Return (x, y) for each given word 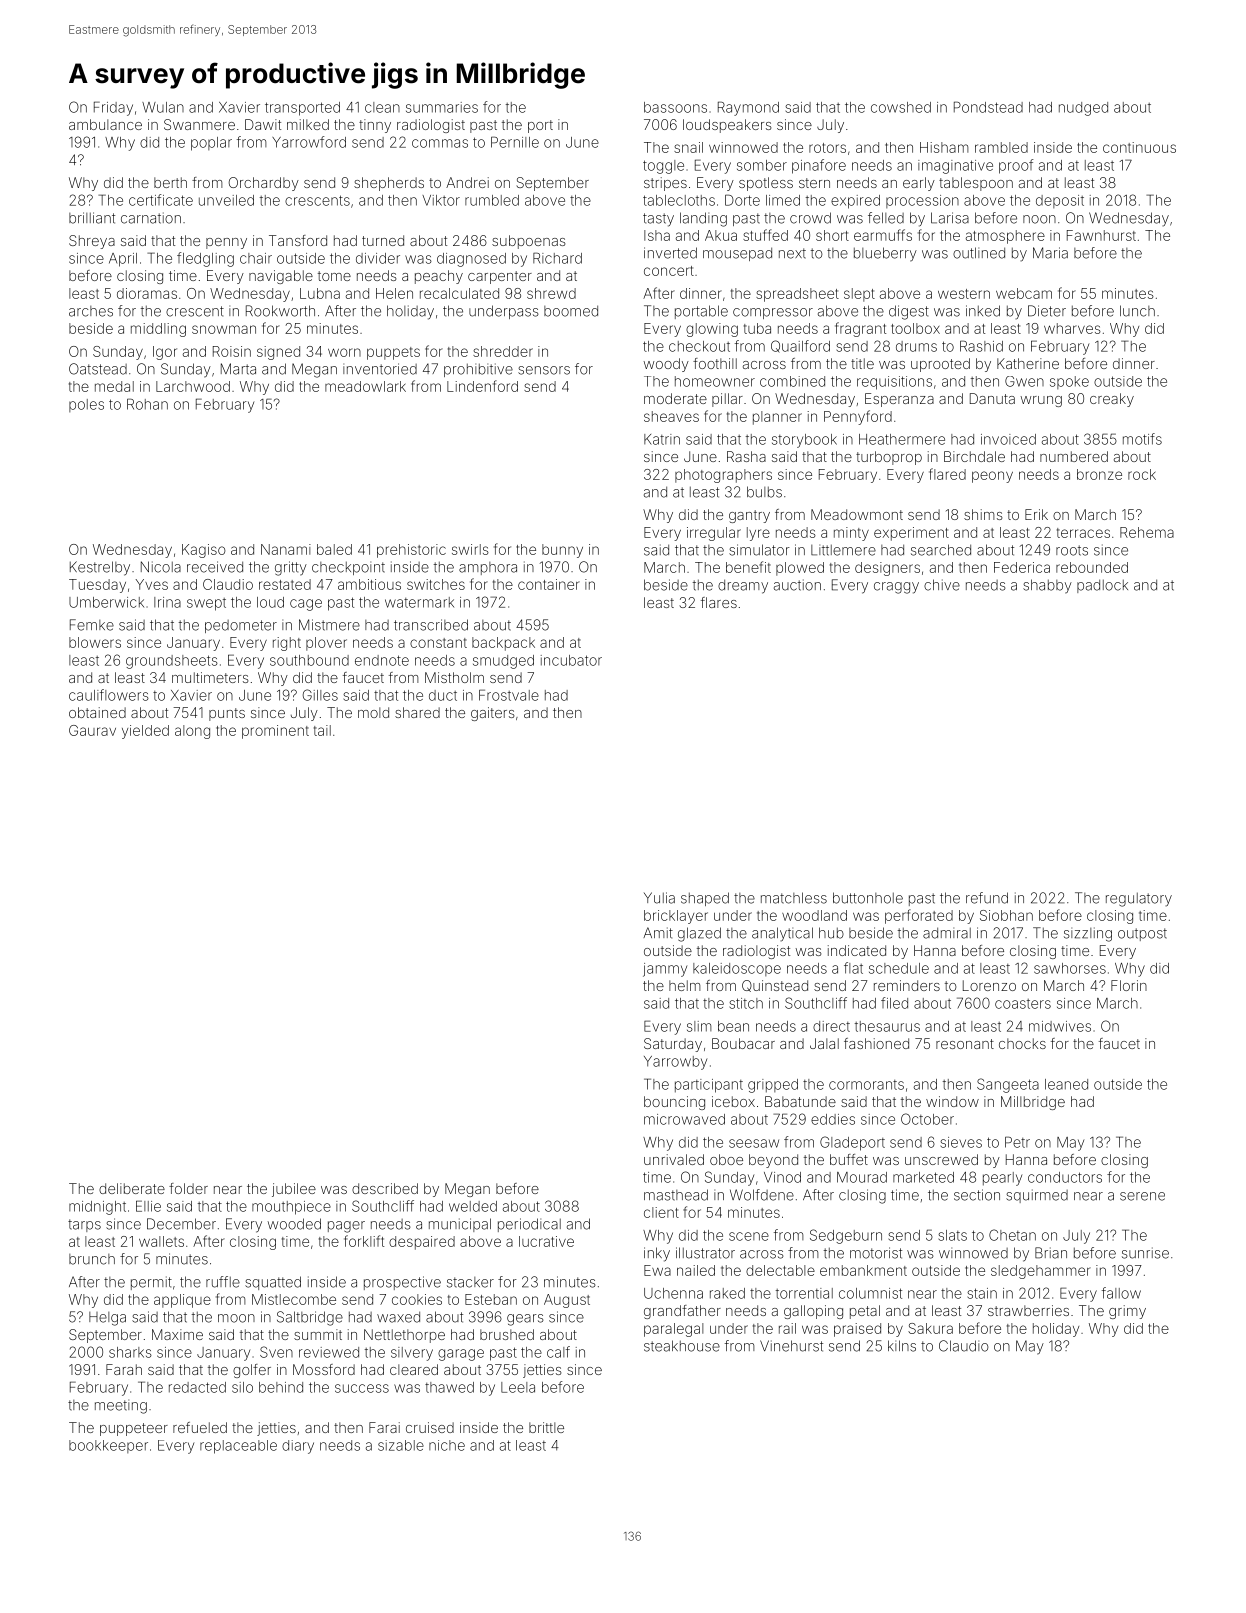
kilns (902, 1346)
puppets (393, 353)
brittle (546, 1427)
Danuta (992, 398)
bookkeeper (108, 1446)
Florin (1129, 985)
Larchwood (193, 386)
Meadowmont (857, 514)
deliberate (132, 1188)
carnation (151, 218)
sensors (544, 370)
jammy (665, 970)
